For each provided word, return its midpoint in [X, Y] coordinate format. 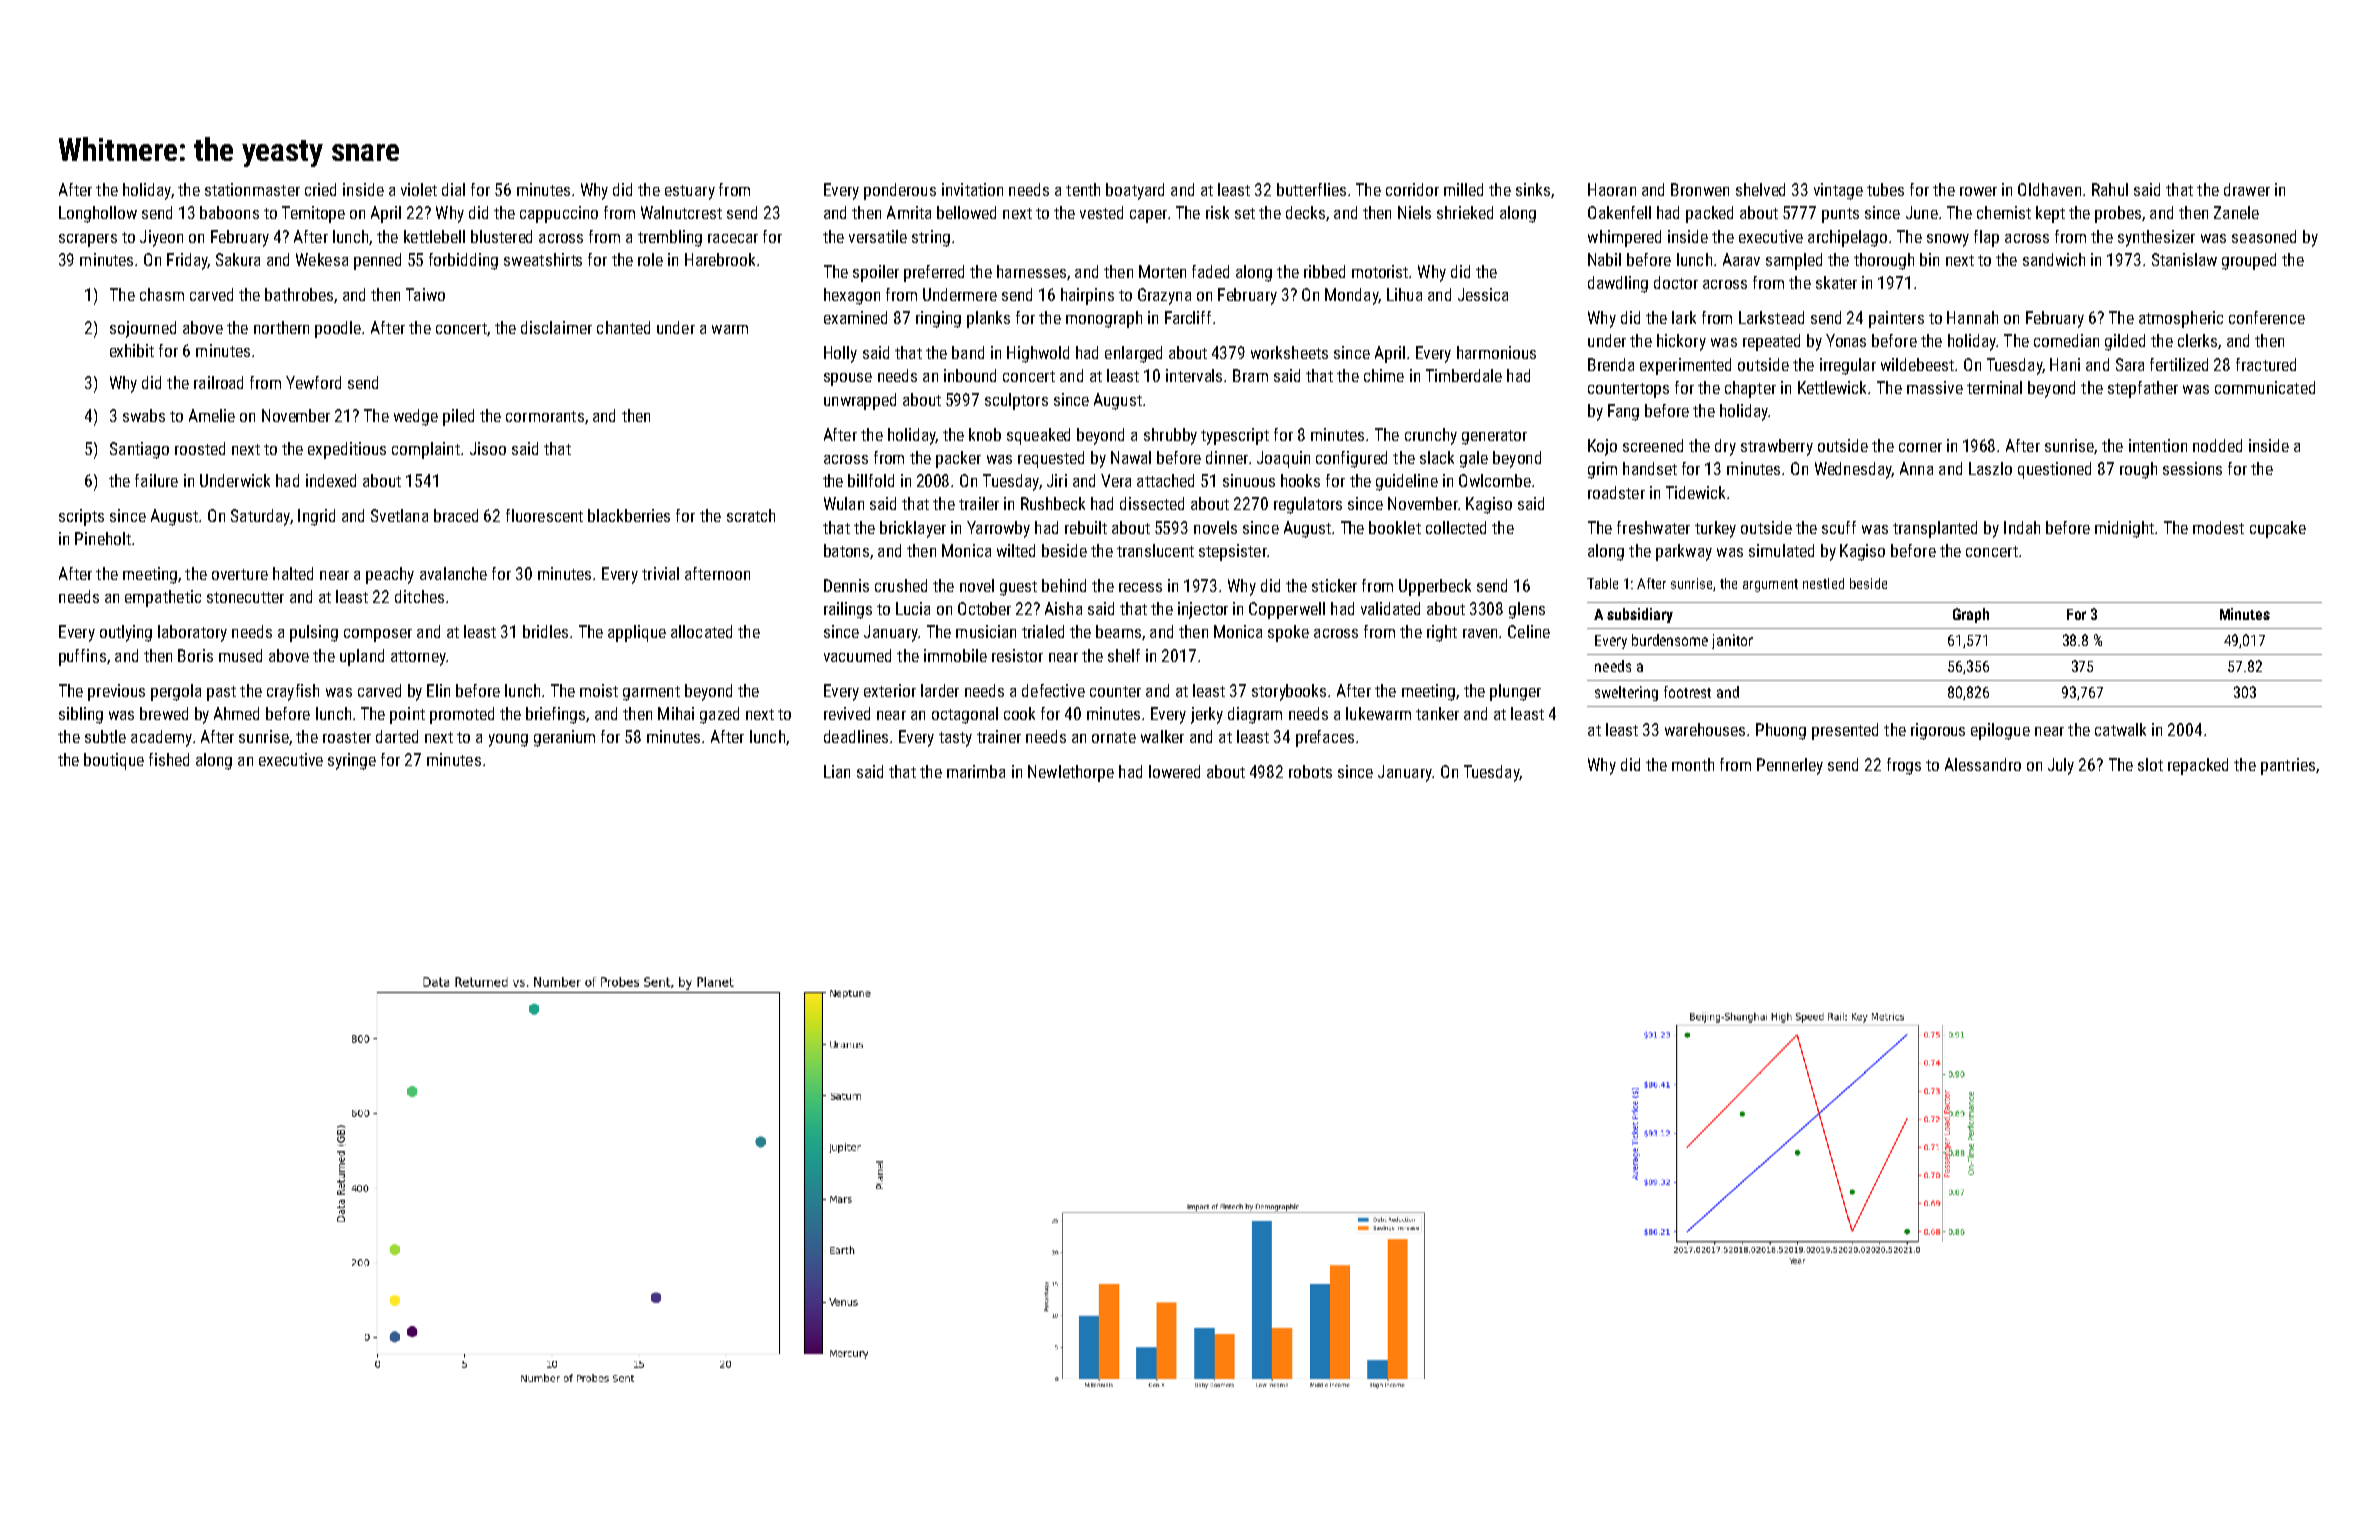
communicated [2265, 387]
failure [156, 480]
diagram [1255, 715]
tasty [955, 739]
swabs [144, 415]
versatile [878, 236]
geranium [564, 738]
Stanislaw [2184, 259]
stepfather [2143, 389]
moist [599, 690]
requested [1051, 459]
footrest [1687, 692]
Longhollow [98, 214]
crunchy [1431, 436]
